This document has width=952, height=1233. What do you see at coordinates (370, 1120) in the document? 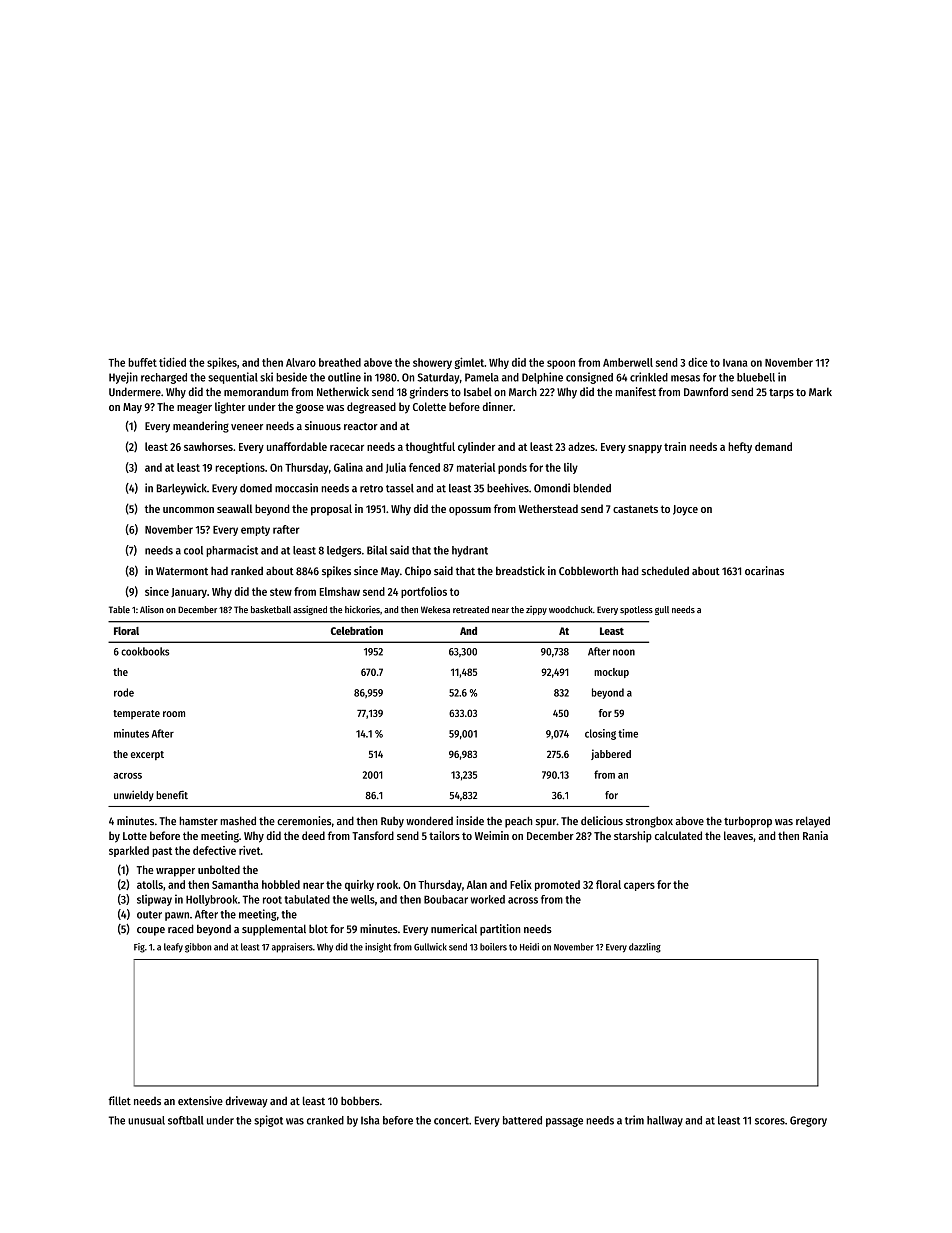
I see `Isha` at bounding box center [370, 1120].
